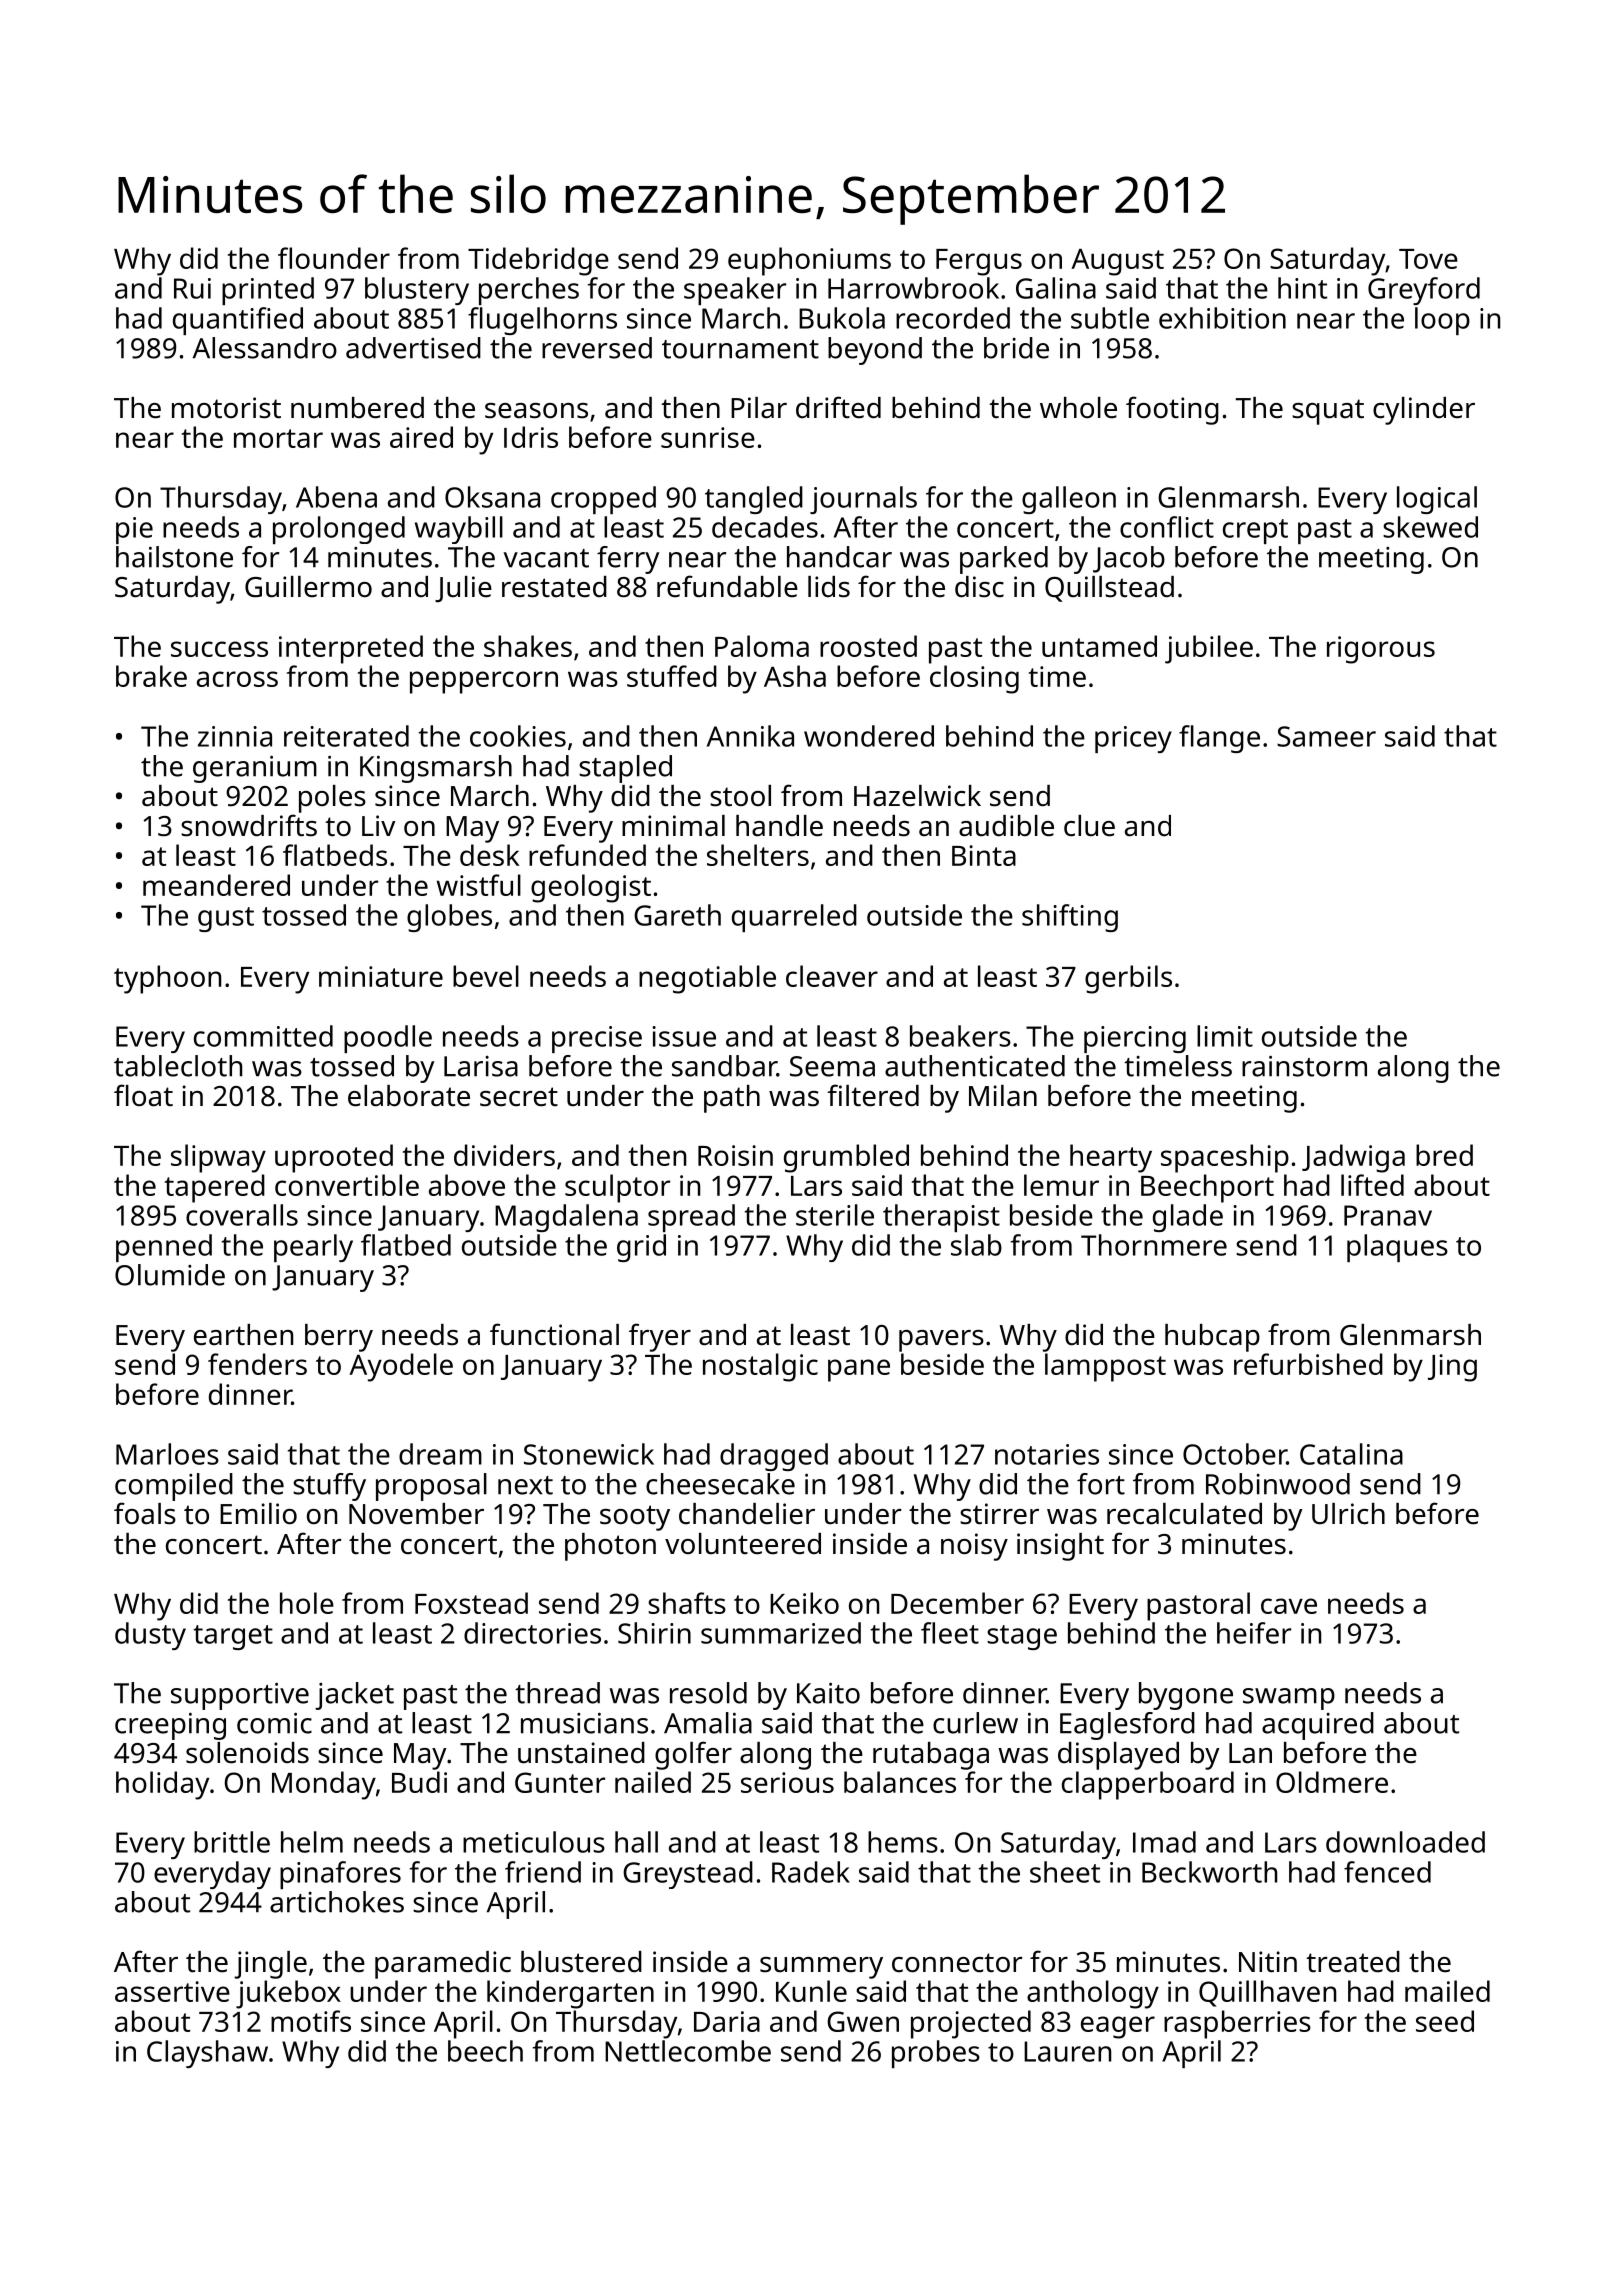  What do you see at coordinates (673, 825) in the screenshot?
I see `minimal` at bounding box center [673, 825].
